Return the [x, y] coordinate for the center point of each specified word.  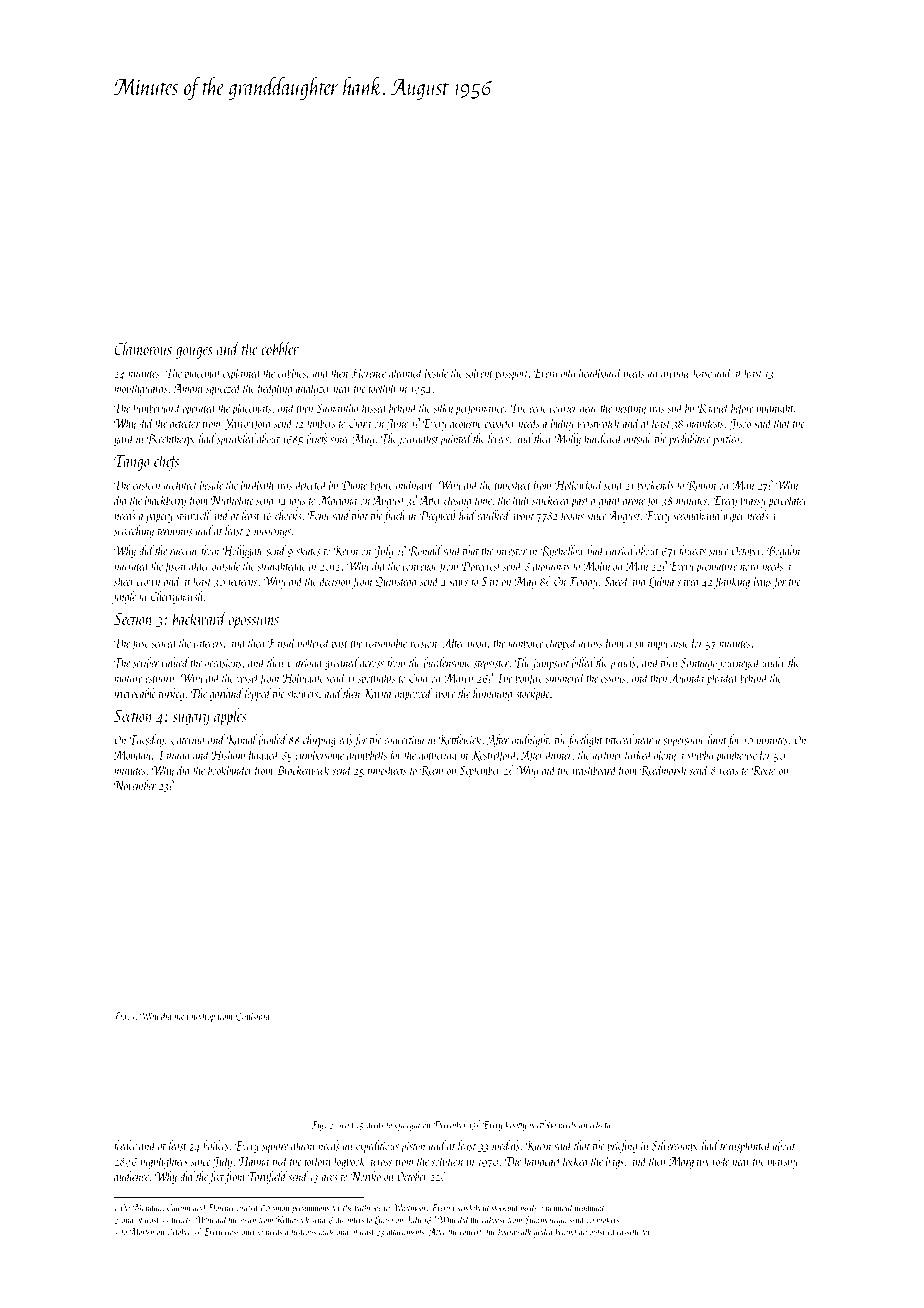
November [135, 785]
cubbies [292, 372]
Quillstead [253, 1016]
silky [443, 409]
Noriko [366, 1176]
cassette [628, 1233]
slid [675, 407]
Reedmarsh [663, 770]
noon [477, 645]
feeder [124, 1146]
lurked [639, 754]
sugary [191, 720]
